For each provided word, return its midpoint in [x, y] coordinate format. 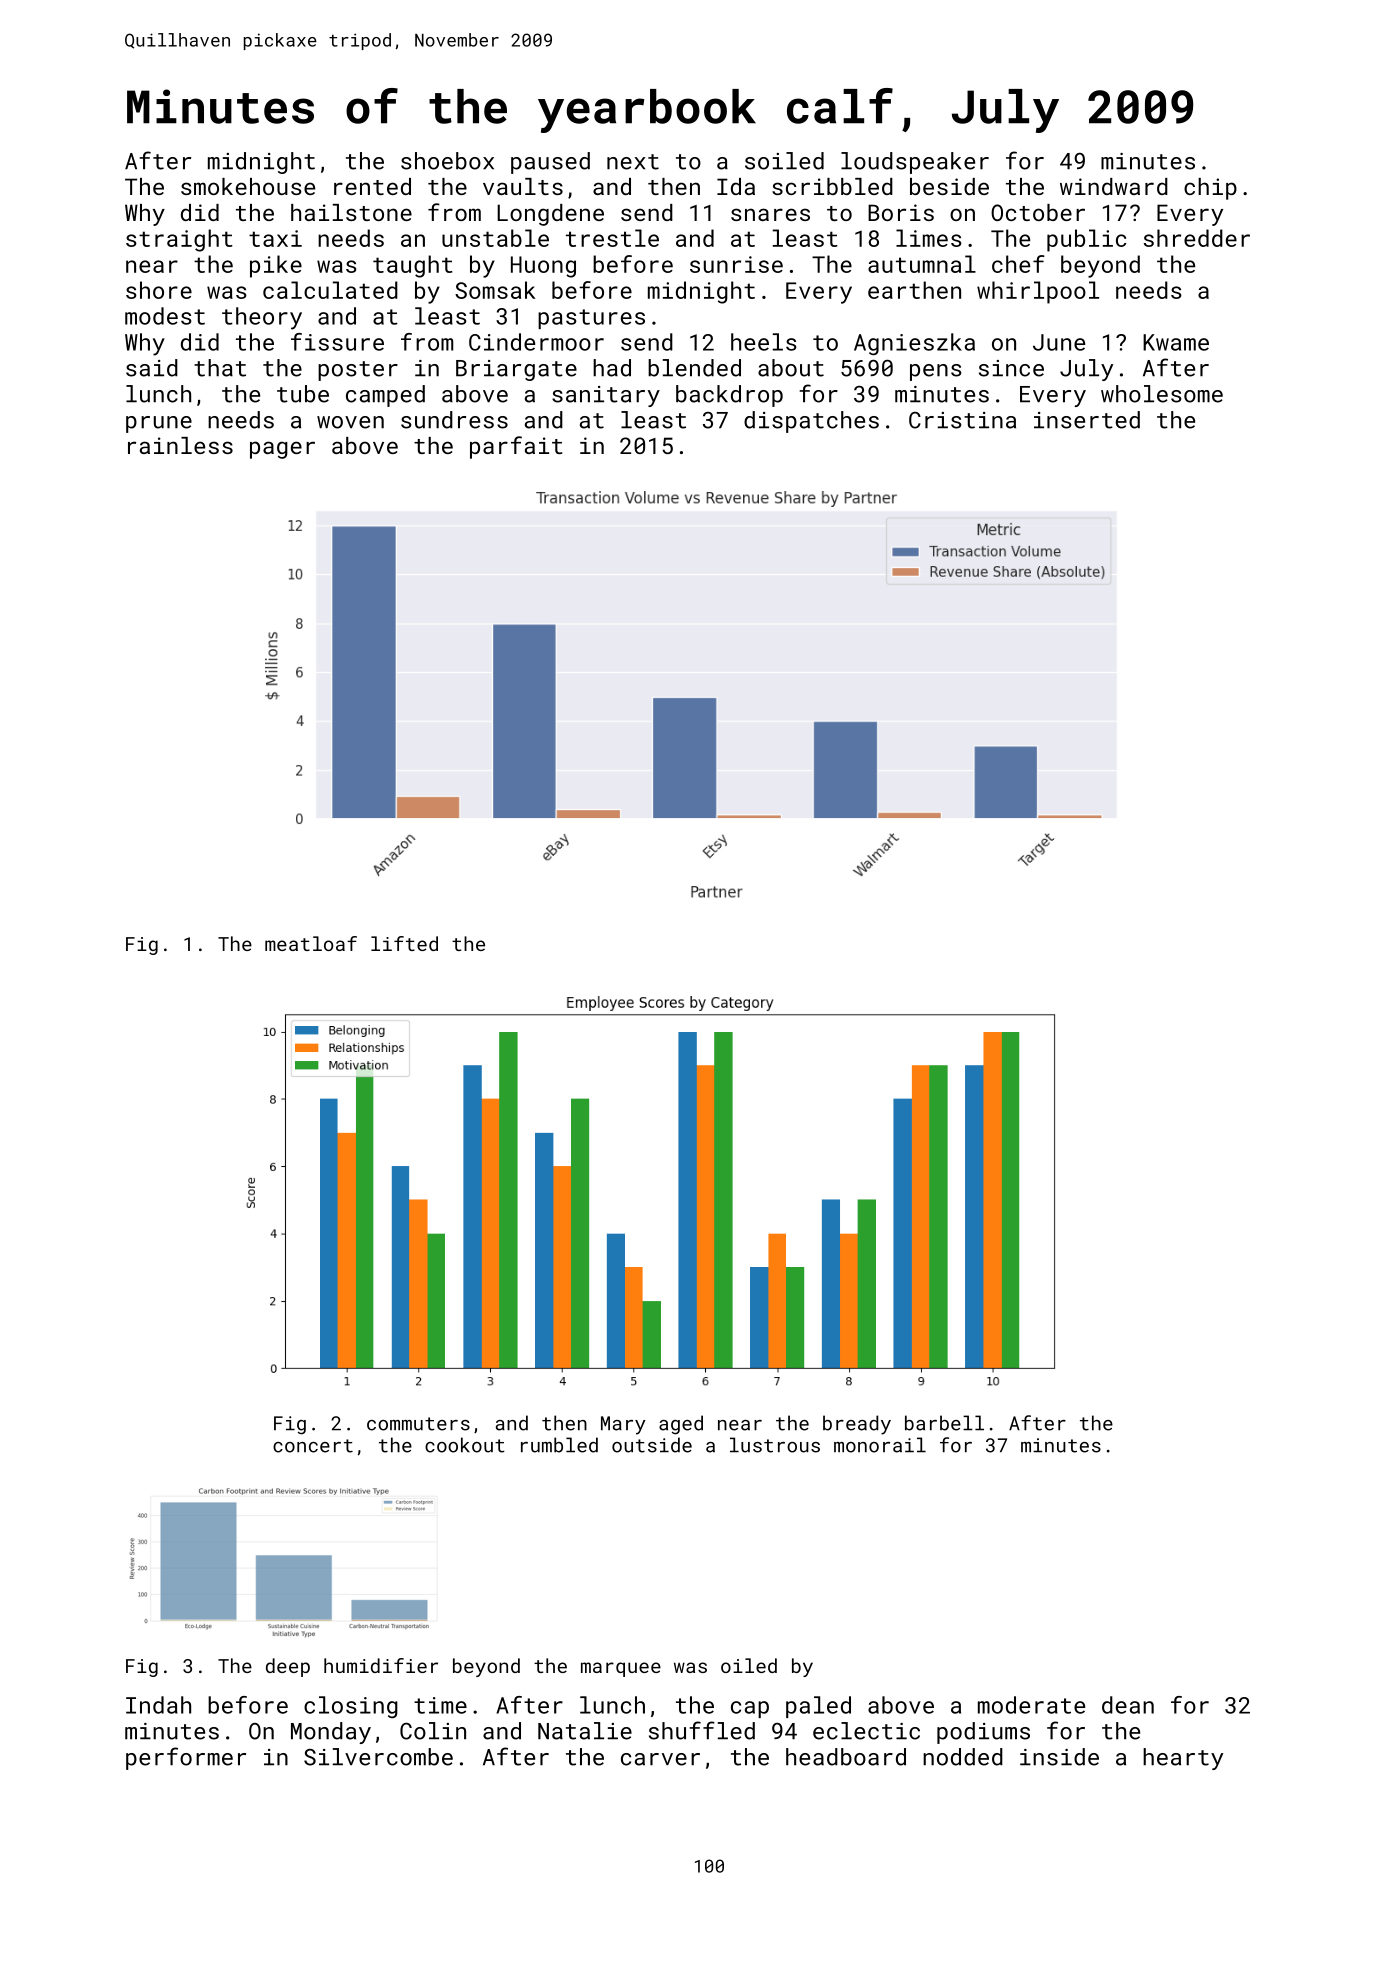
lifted [404, 943]
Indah [158, 1705]
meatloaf [311, 943]
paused [550, 163]
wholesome [1162, 394]
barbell [944, 1423]
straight [179, 240]
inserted [1087, 420]
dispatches [811, 422]
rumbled [559, 1445]
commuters [418, 1424]
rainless [180, 445]
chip [1210, 189]
